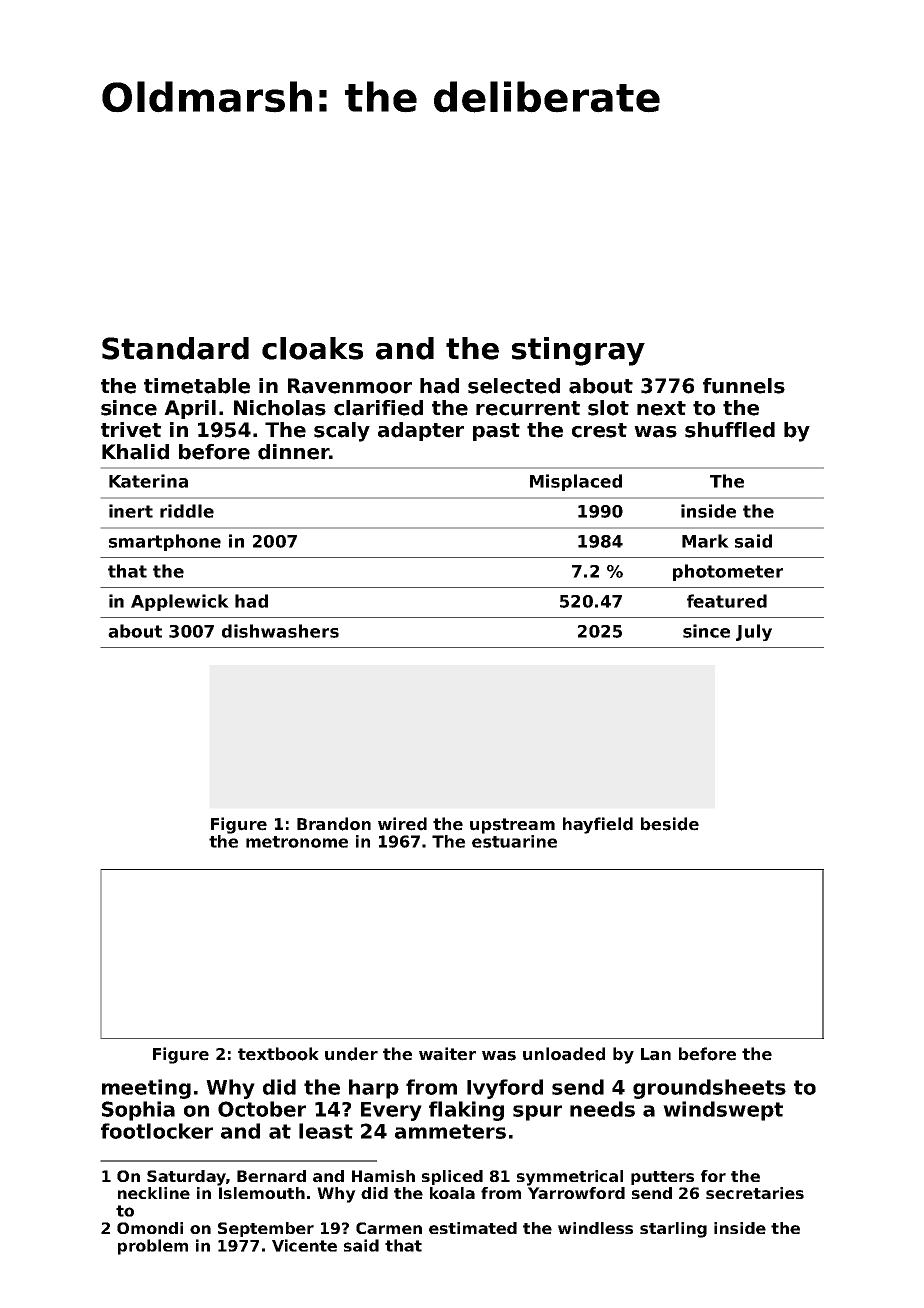 This page has width=924, height=1308. I want to click on wired, so click(402, 824).
